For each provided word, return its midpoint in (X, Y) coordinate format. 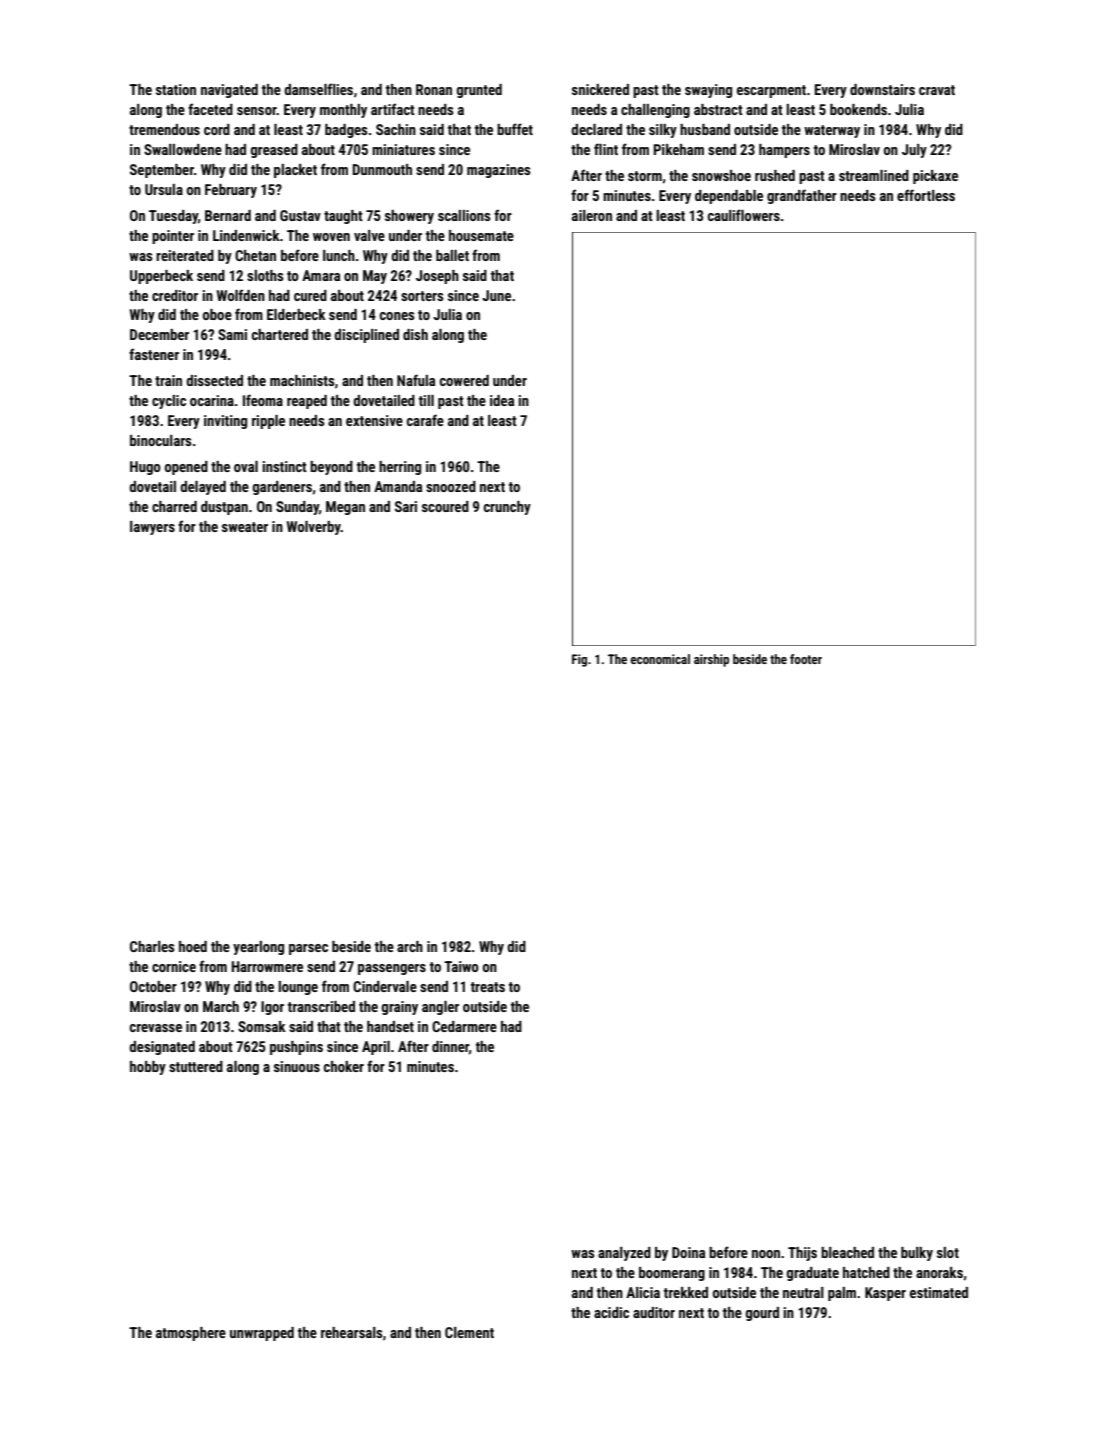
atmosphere (191, 1334)
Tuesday (173, 217)
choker (344, 1066)
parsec (308, 949)
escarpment (771, 91)
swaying (708, 91)
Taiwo (461, 966)
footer (806, 659)
